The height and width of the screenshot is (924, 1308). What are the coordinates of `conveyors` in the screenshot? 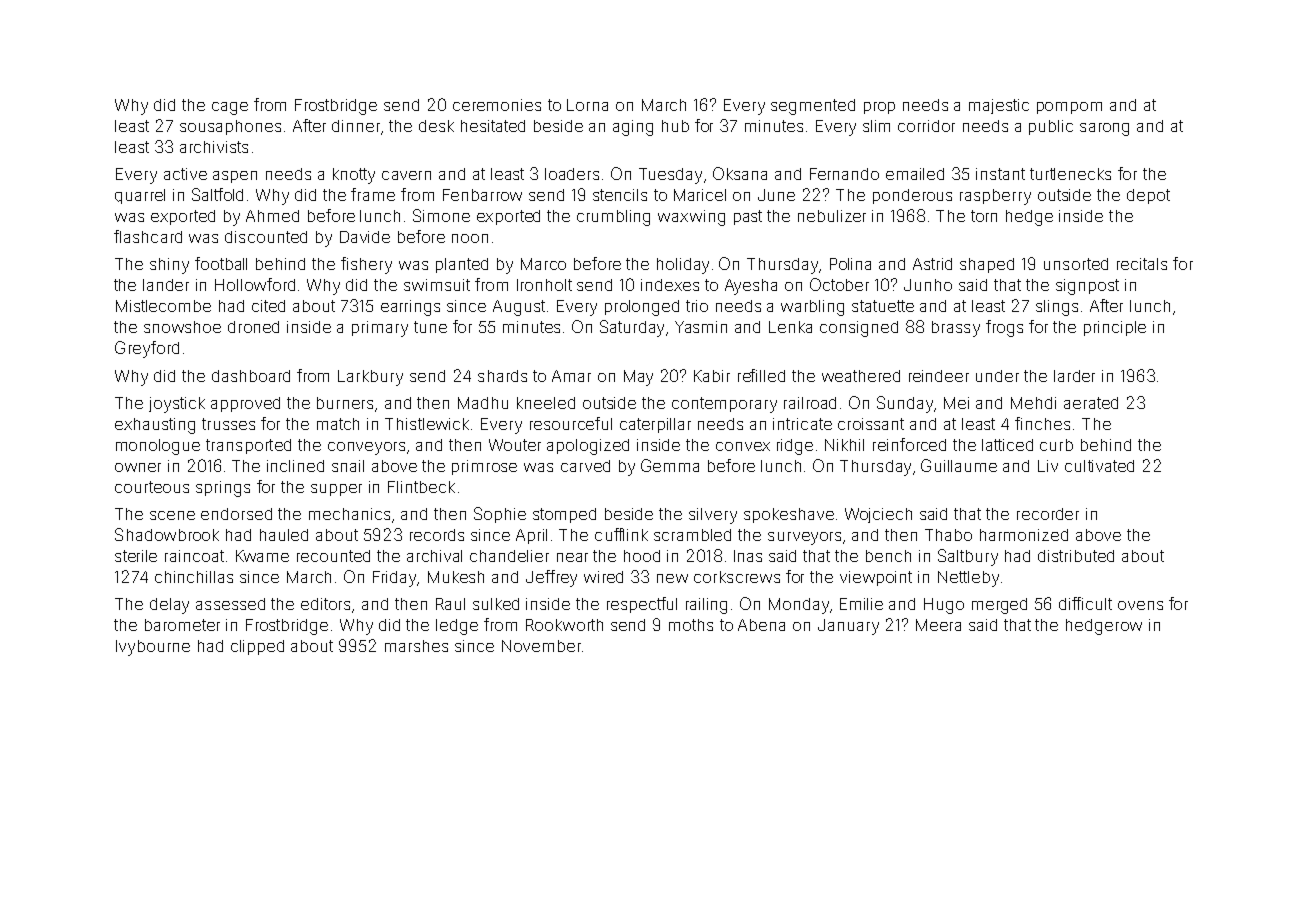 It's located at (366, 448).
